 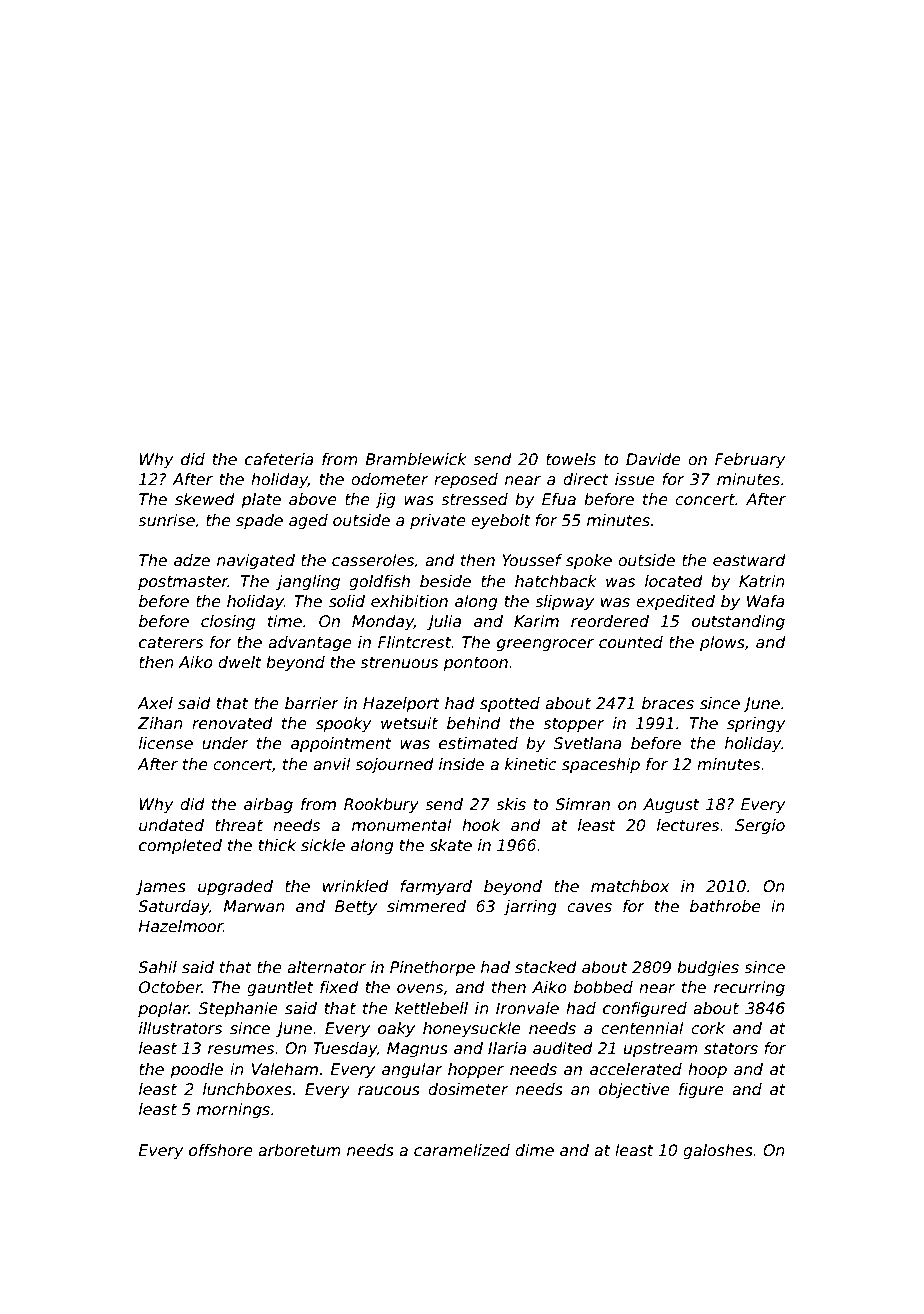 What do you see at coordinates (390, 479) in the document?
I see `odometer` at bounding box center [390, 479].
